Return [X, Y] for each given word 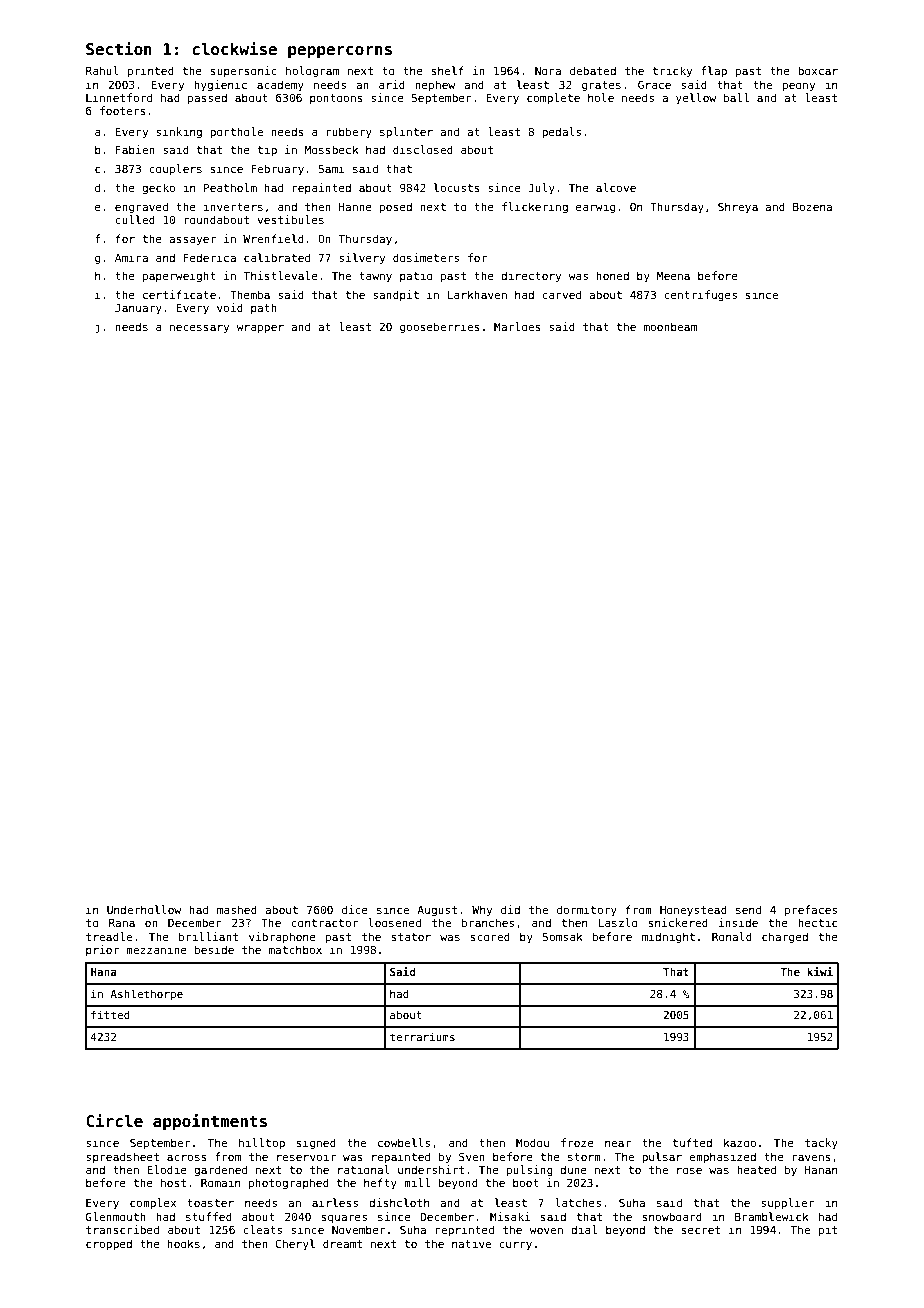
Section [119, 49]
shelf [448, 70]
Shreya [738, 208]
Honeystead [693, 911]
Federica [210, 257]
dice [355, 909]
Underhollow [144, 909]
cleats [262, 1229]
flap [714, 71]
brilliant [208, 936]
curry [515, 1246]
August [437, 911]
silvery [362, 259]
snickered [678, 922]
